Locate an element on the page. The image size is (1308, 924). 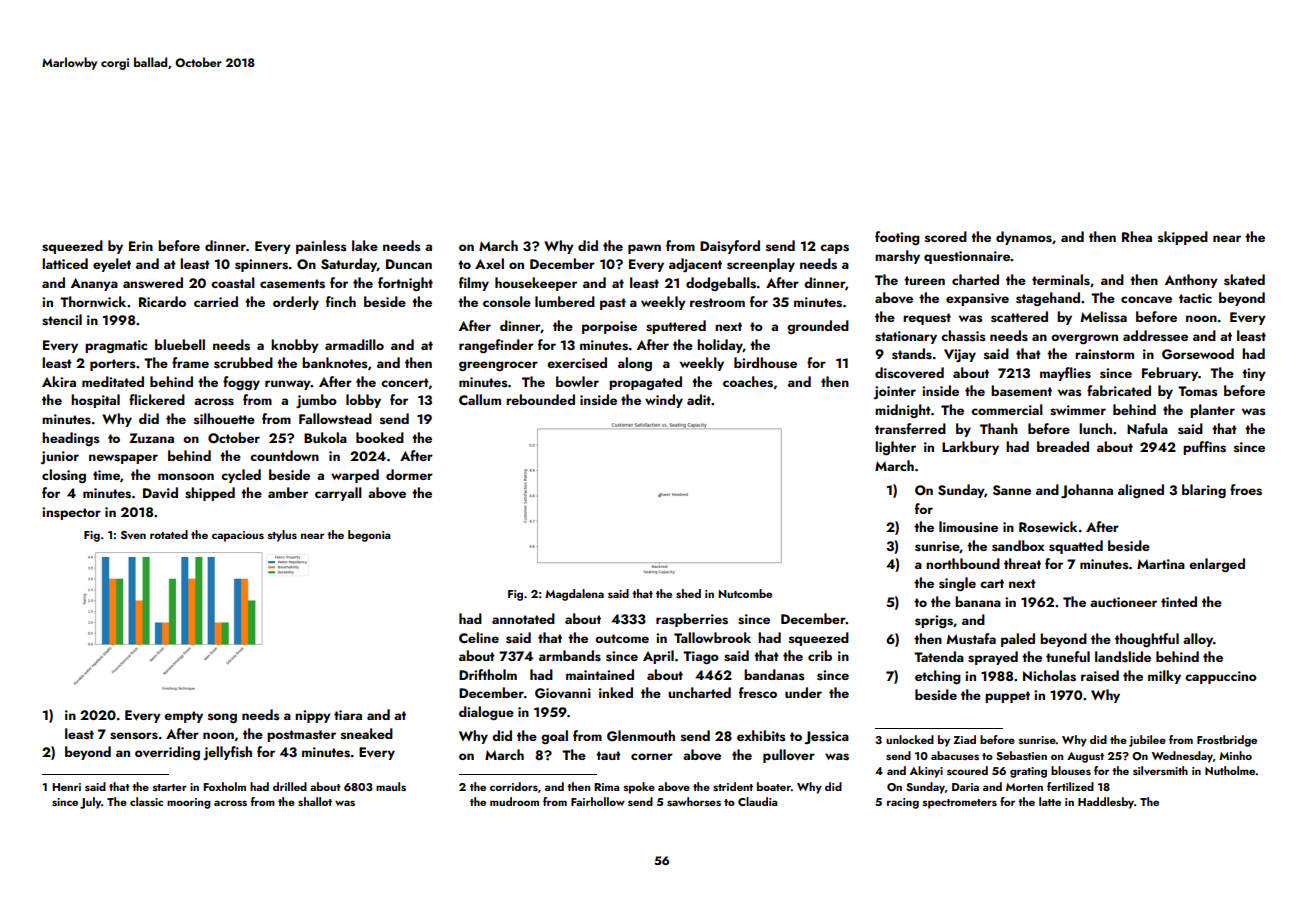
classic is located at coordinates (146, 801).
